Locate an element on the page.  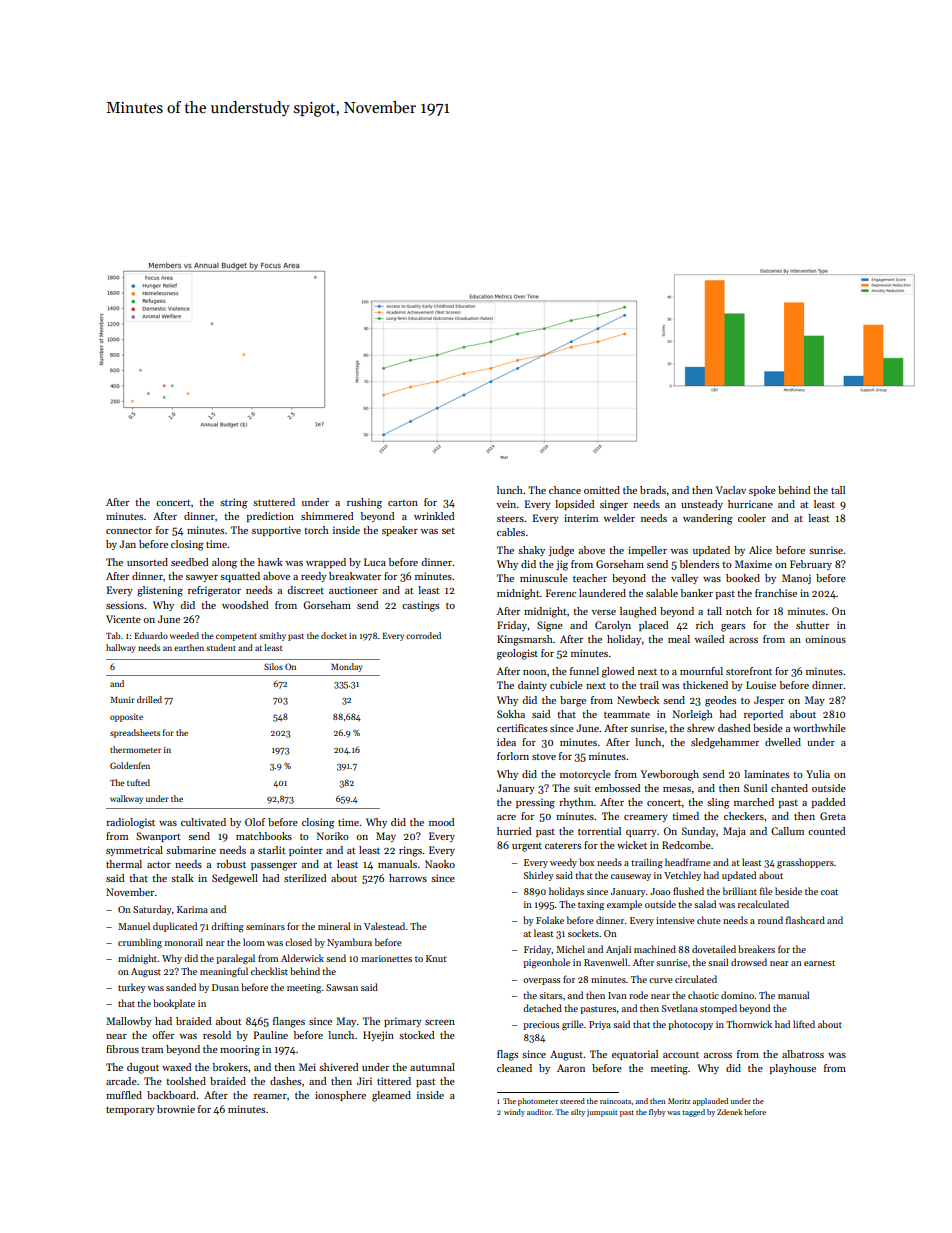
Goldenfen is located at coordinates (130, 765).
